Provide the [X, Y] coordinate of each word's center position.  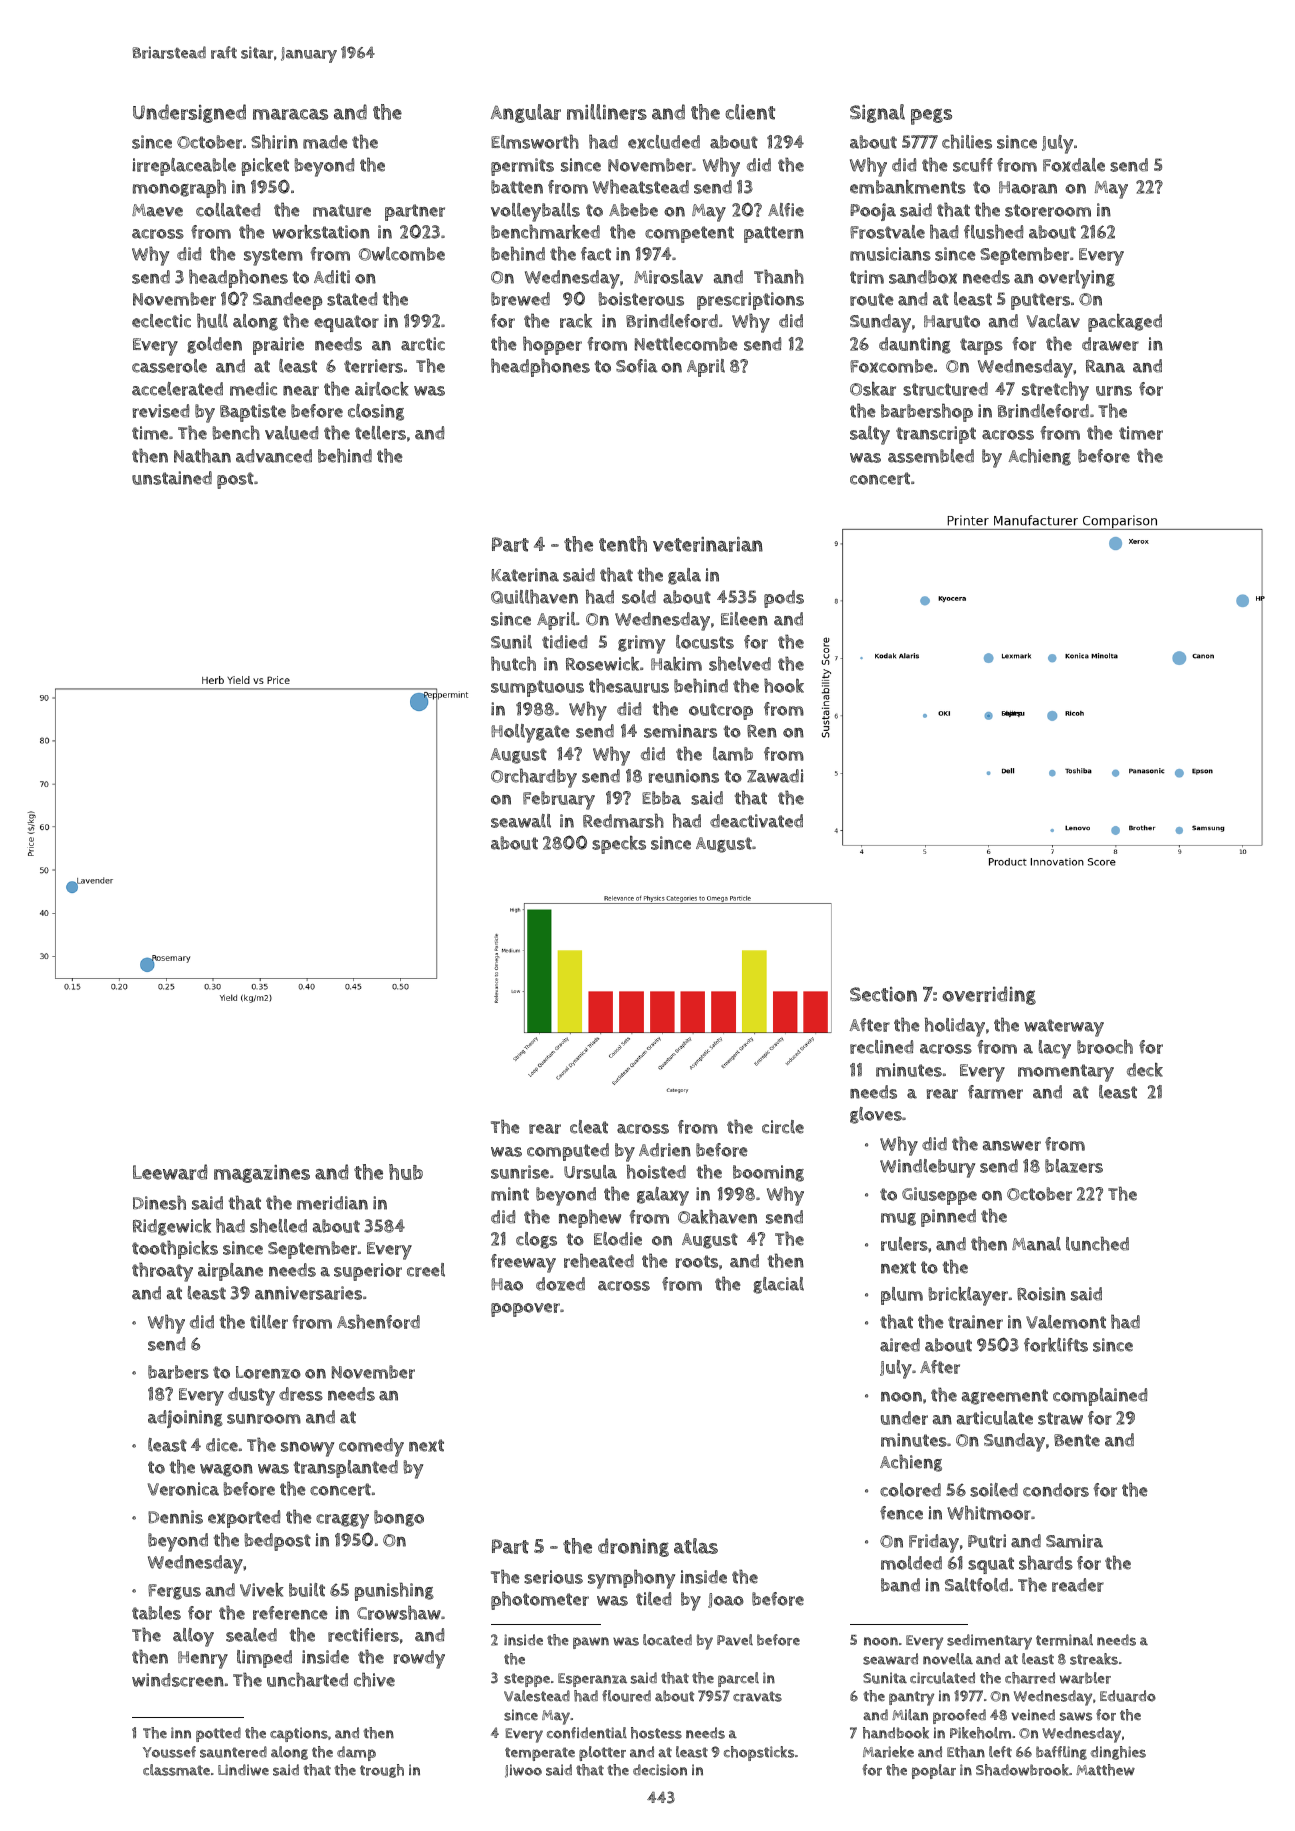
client [750, 112]
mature [342, 210]
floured [626, 1696]
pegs [931, 116]
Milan [910, 1715]
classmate [176, 1770]
